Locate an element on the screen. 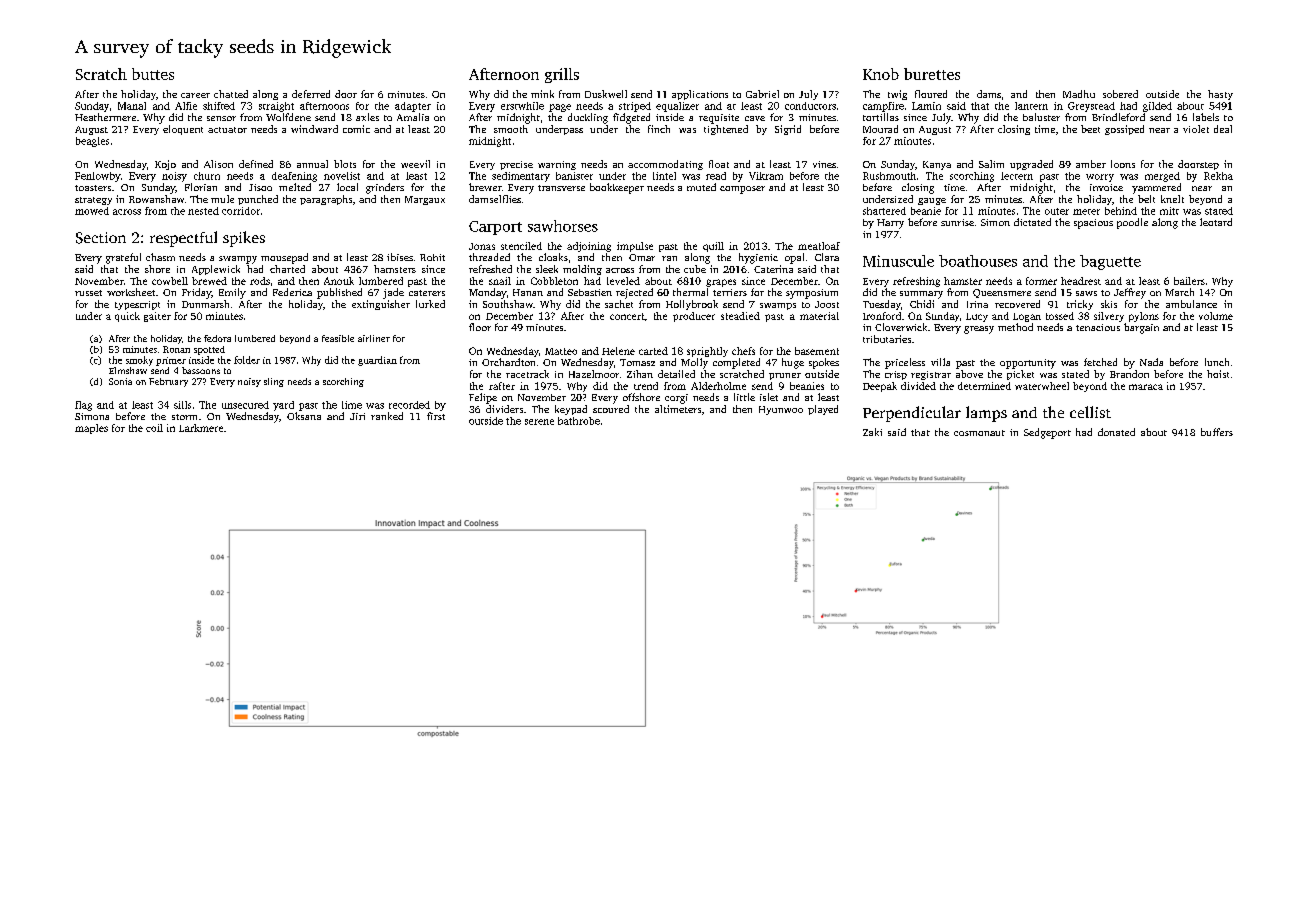 The height and width of the screenshot is (924, 1308). ibises is located at coordinates (400, 257).
